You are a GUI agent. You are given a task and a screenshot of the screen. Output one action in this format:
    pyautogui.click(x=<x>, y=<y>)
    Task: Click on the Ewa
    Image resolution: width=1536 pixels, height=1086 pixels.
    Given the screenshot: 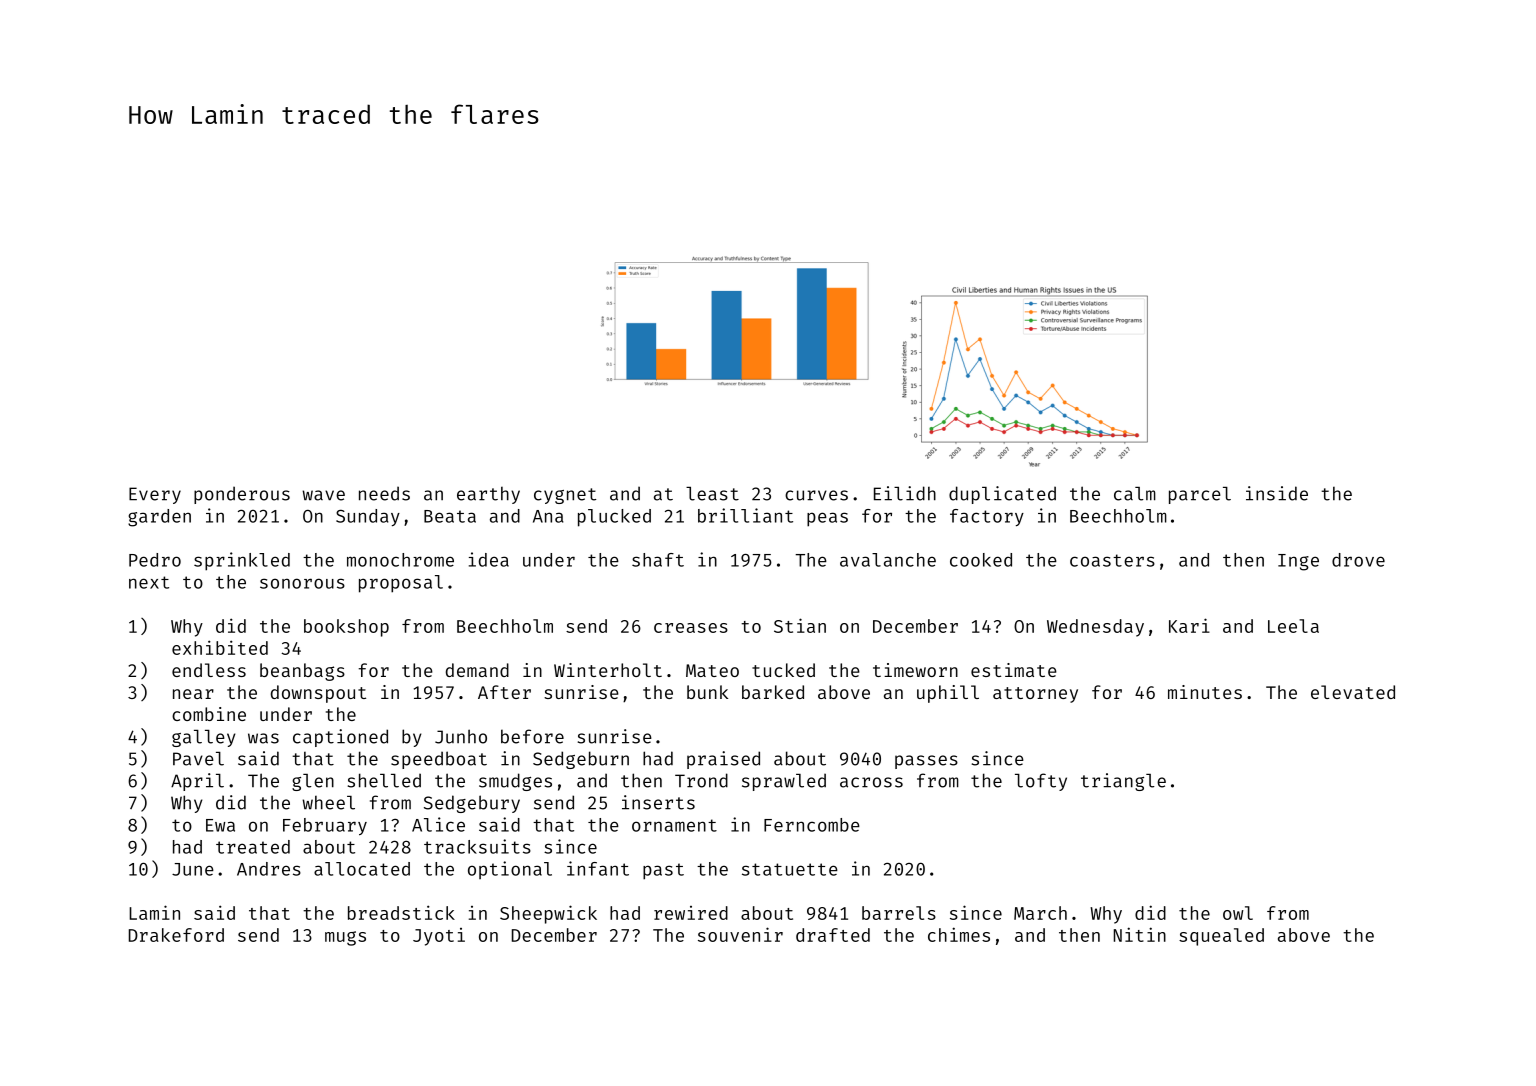 What is the action you would take?
    pyautogui.click(x=220, y=825)
